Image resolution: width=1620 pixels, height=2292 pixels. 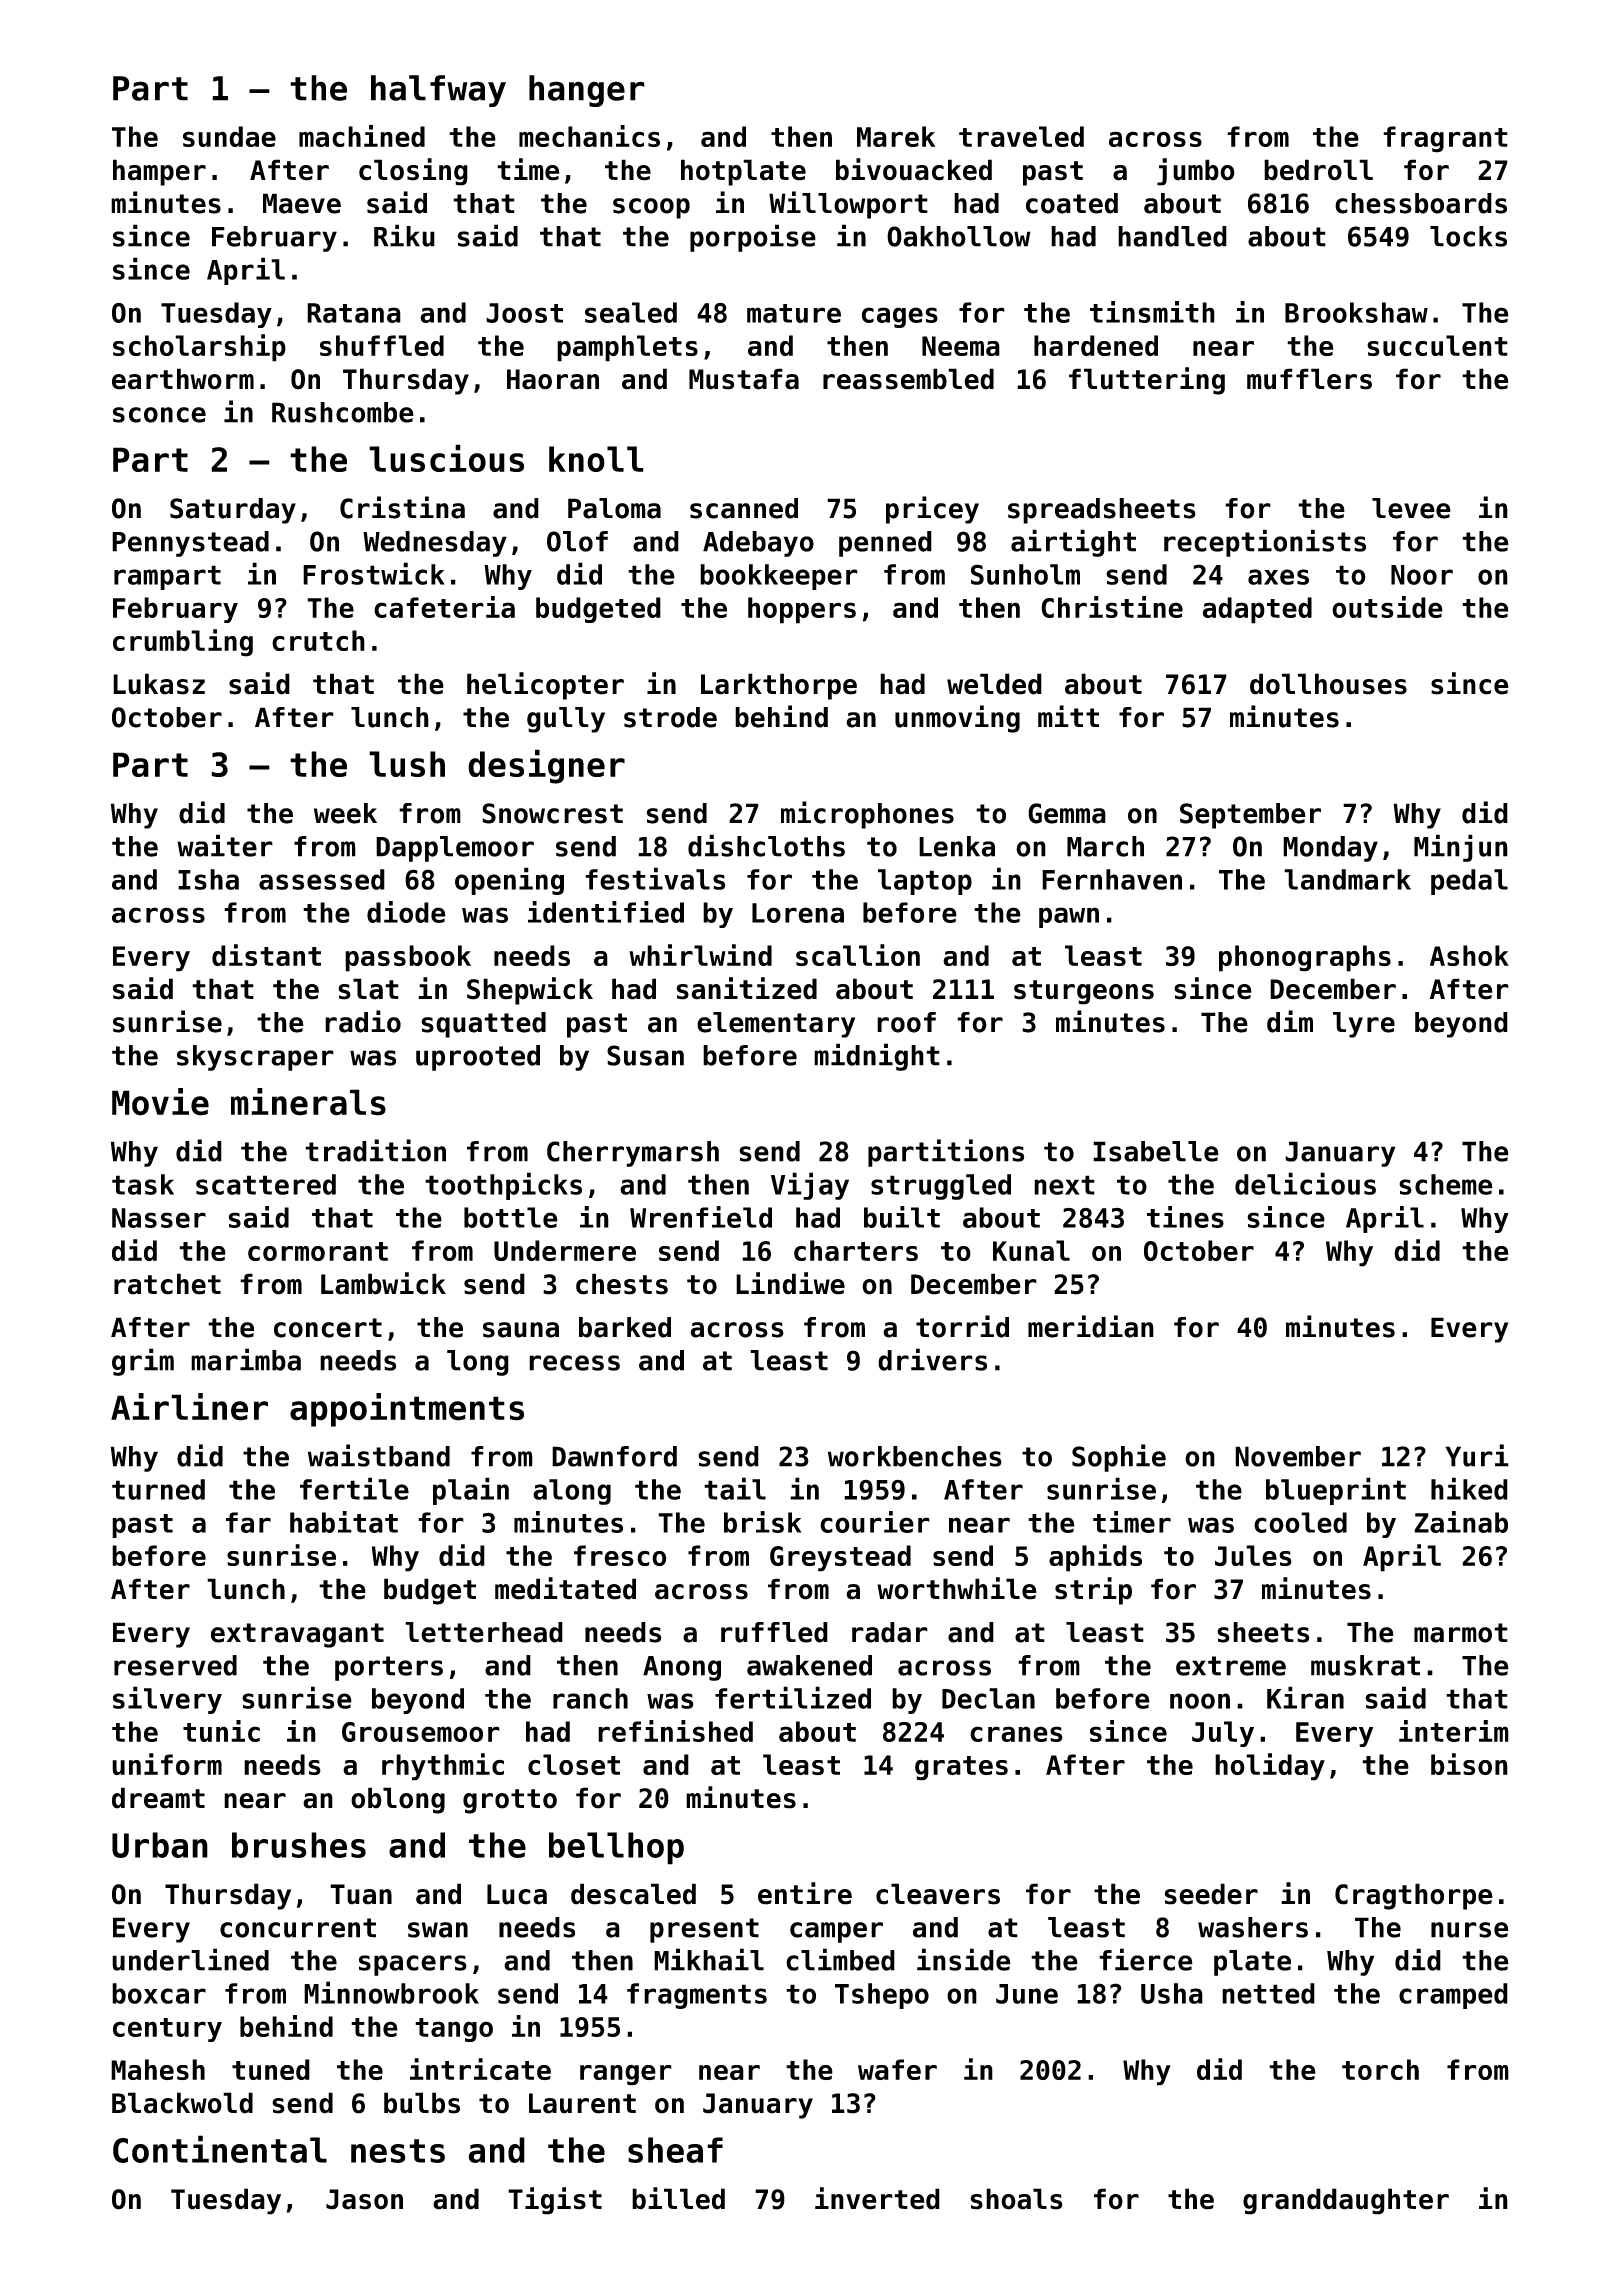 I want to click on earthworm, so click(x=183, y=379).
